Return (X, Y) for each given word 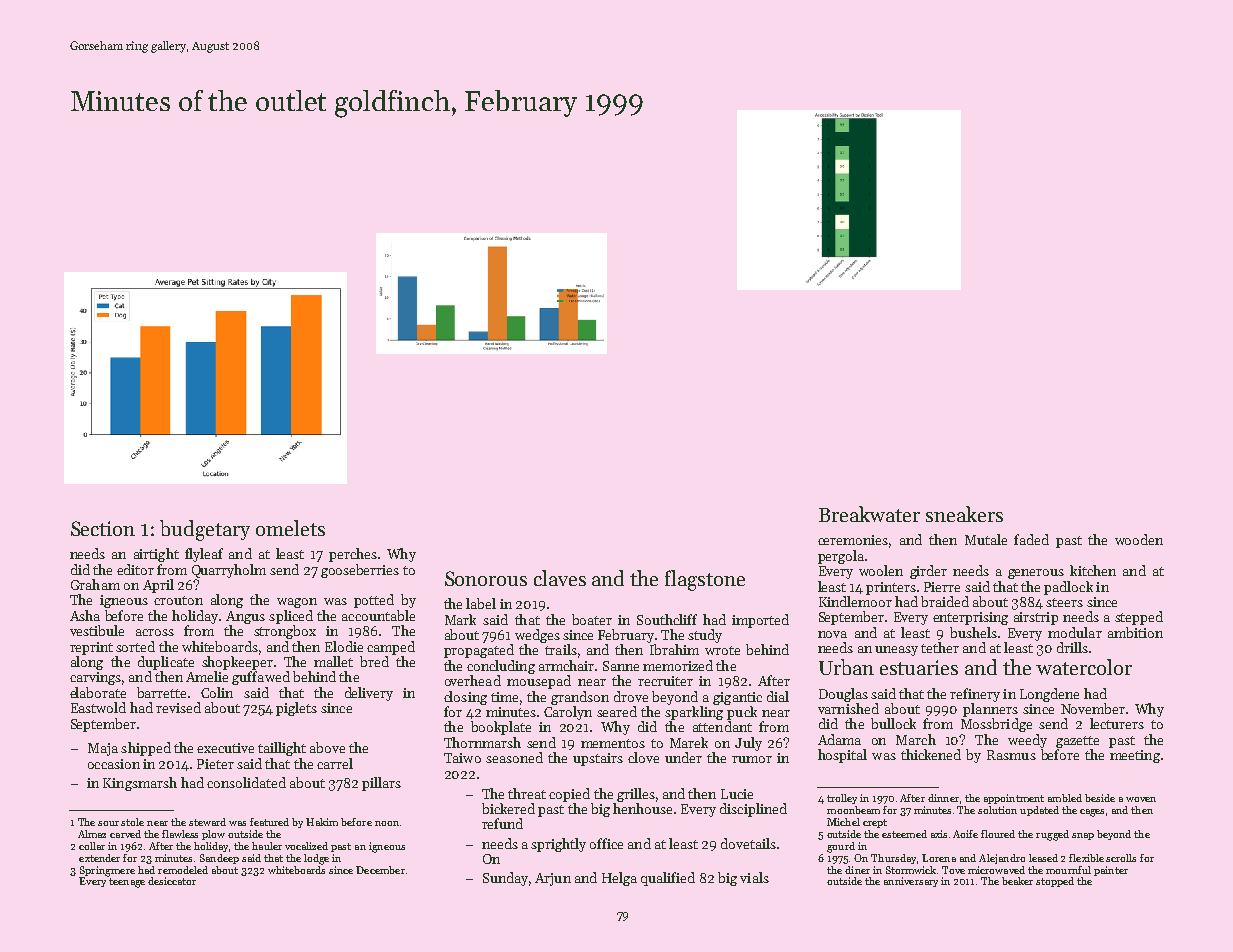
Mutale (986, 539)
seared (617, 711)
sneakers (964, 514)
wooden (1139, 539)
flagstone (705, 580)
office (606, 843)
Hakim (322, 822)
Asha (85, 615)
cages (1092, 813)
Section (103, 528)
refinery (975, 695)
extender (99, 858)
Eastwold (98, 707)
